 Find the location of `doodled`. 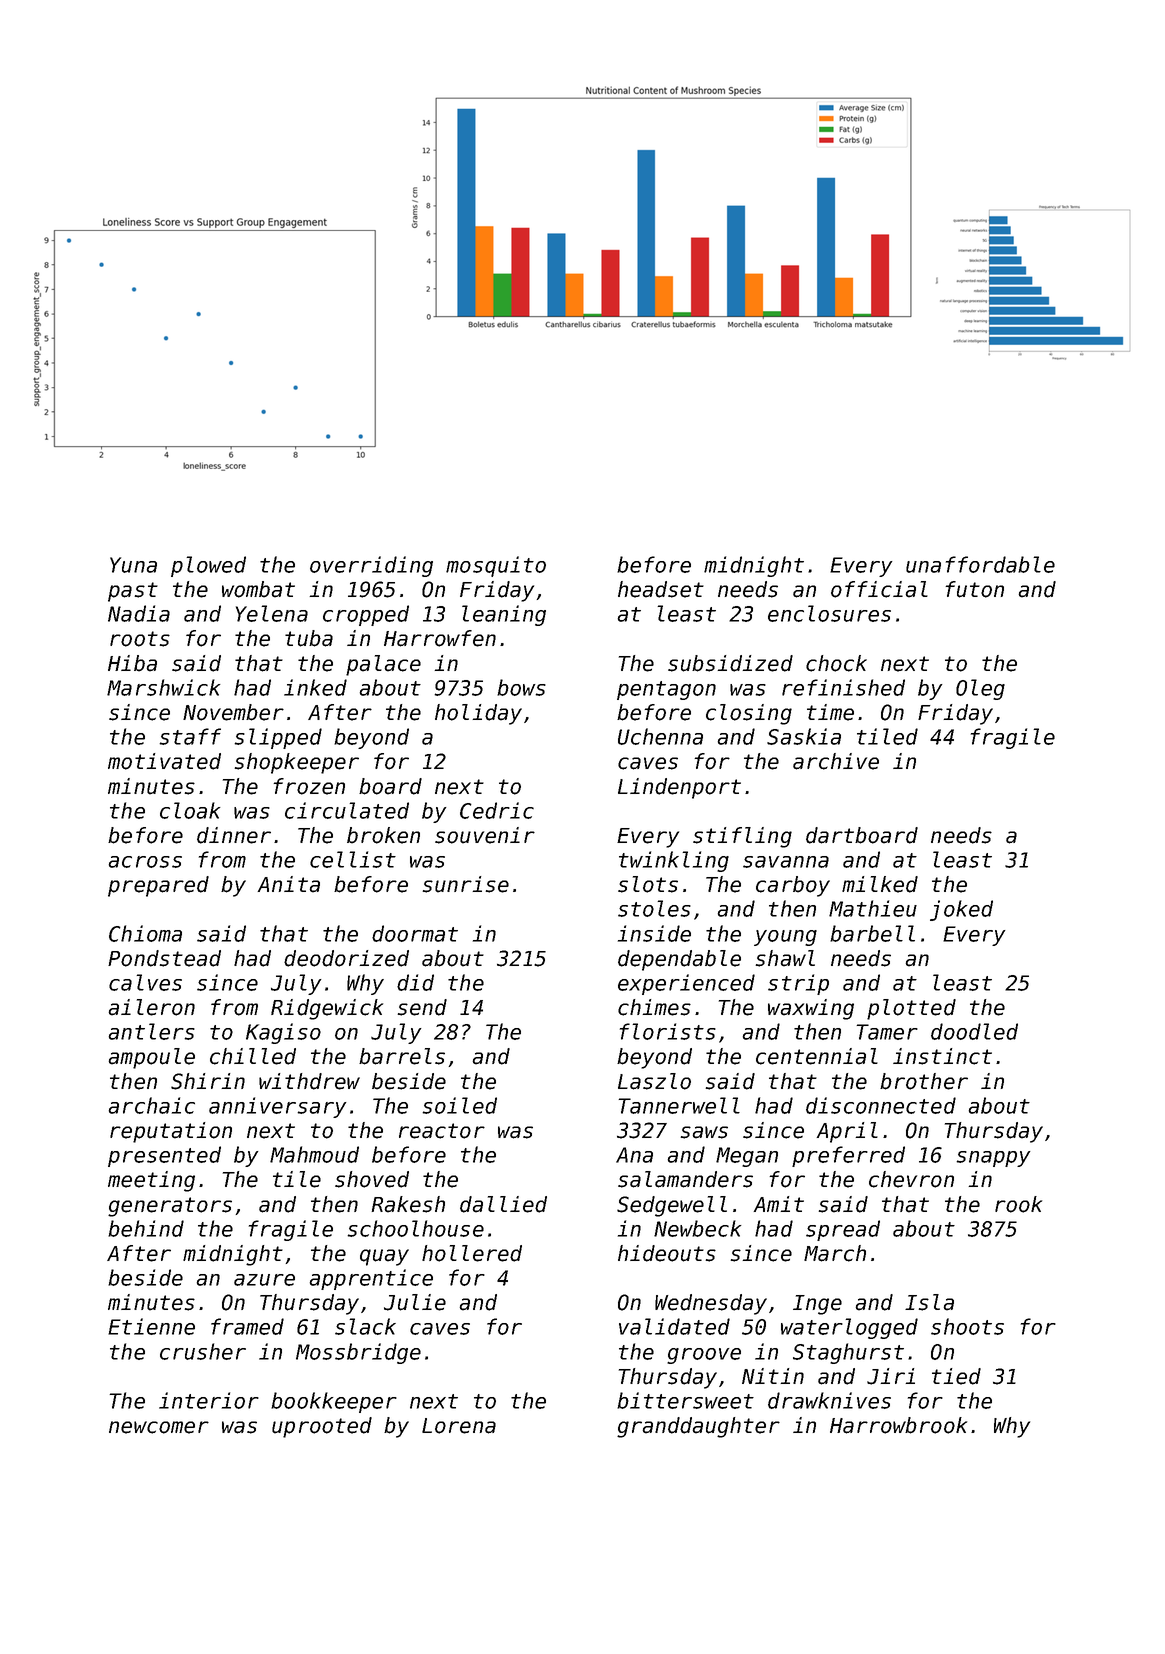

doodled is located at coordinates (974, 1031).
